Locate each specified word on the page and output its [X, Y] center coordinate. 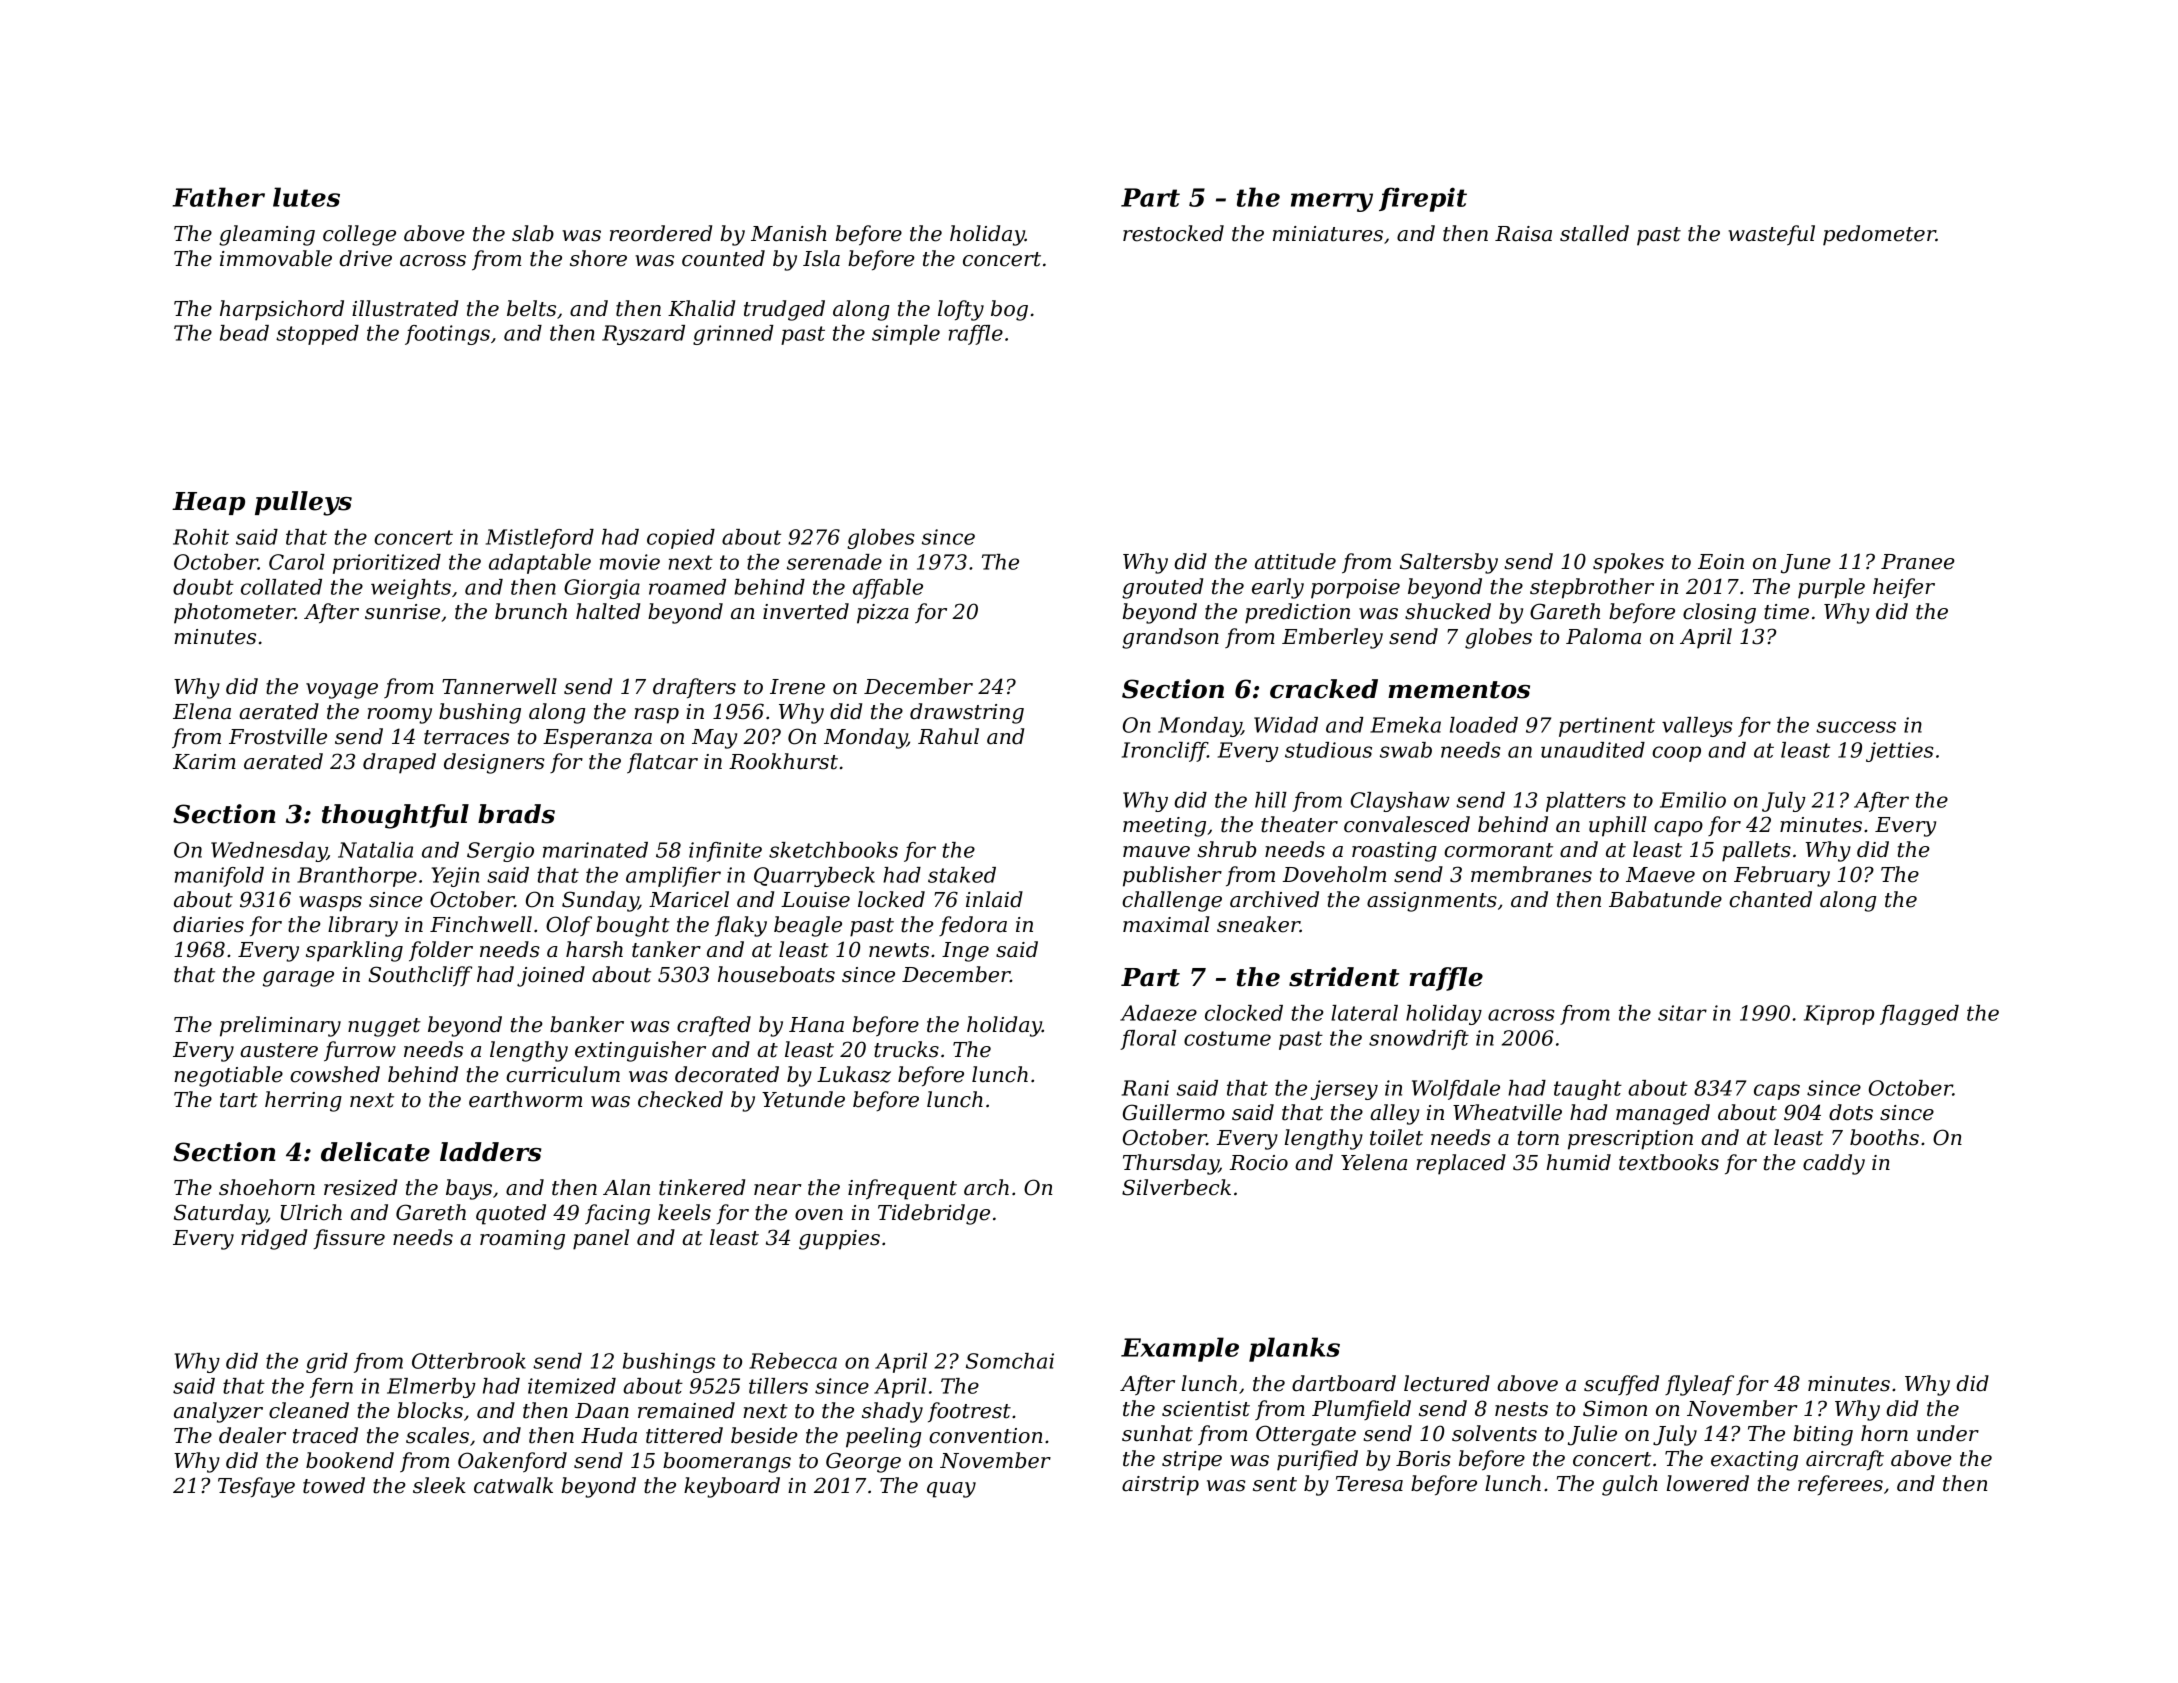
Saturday [220, 1214]
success [1856, 727]
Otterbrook [469, 1361]
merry [1332, 202]
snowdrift [1419, 1040]
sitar [1682, 1013]
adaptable [540, 564]
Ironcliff [1165, 752]
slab [533, 233]
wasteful [1771, 235]
